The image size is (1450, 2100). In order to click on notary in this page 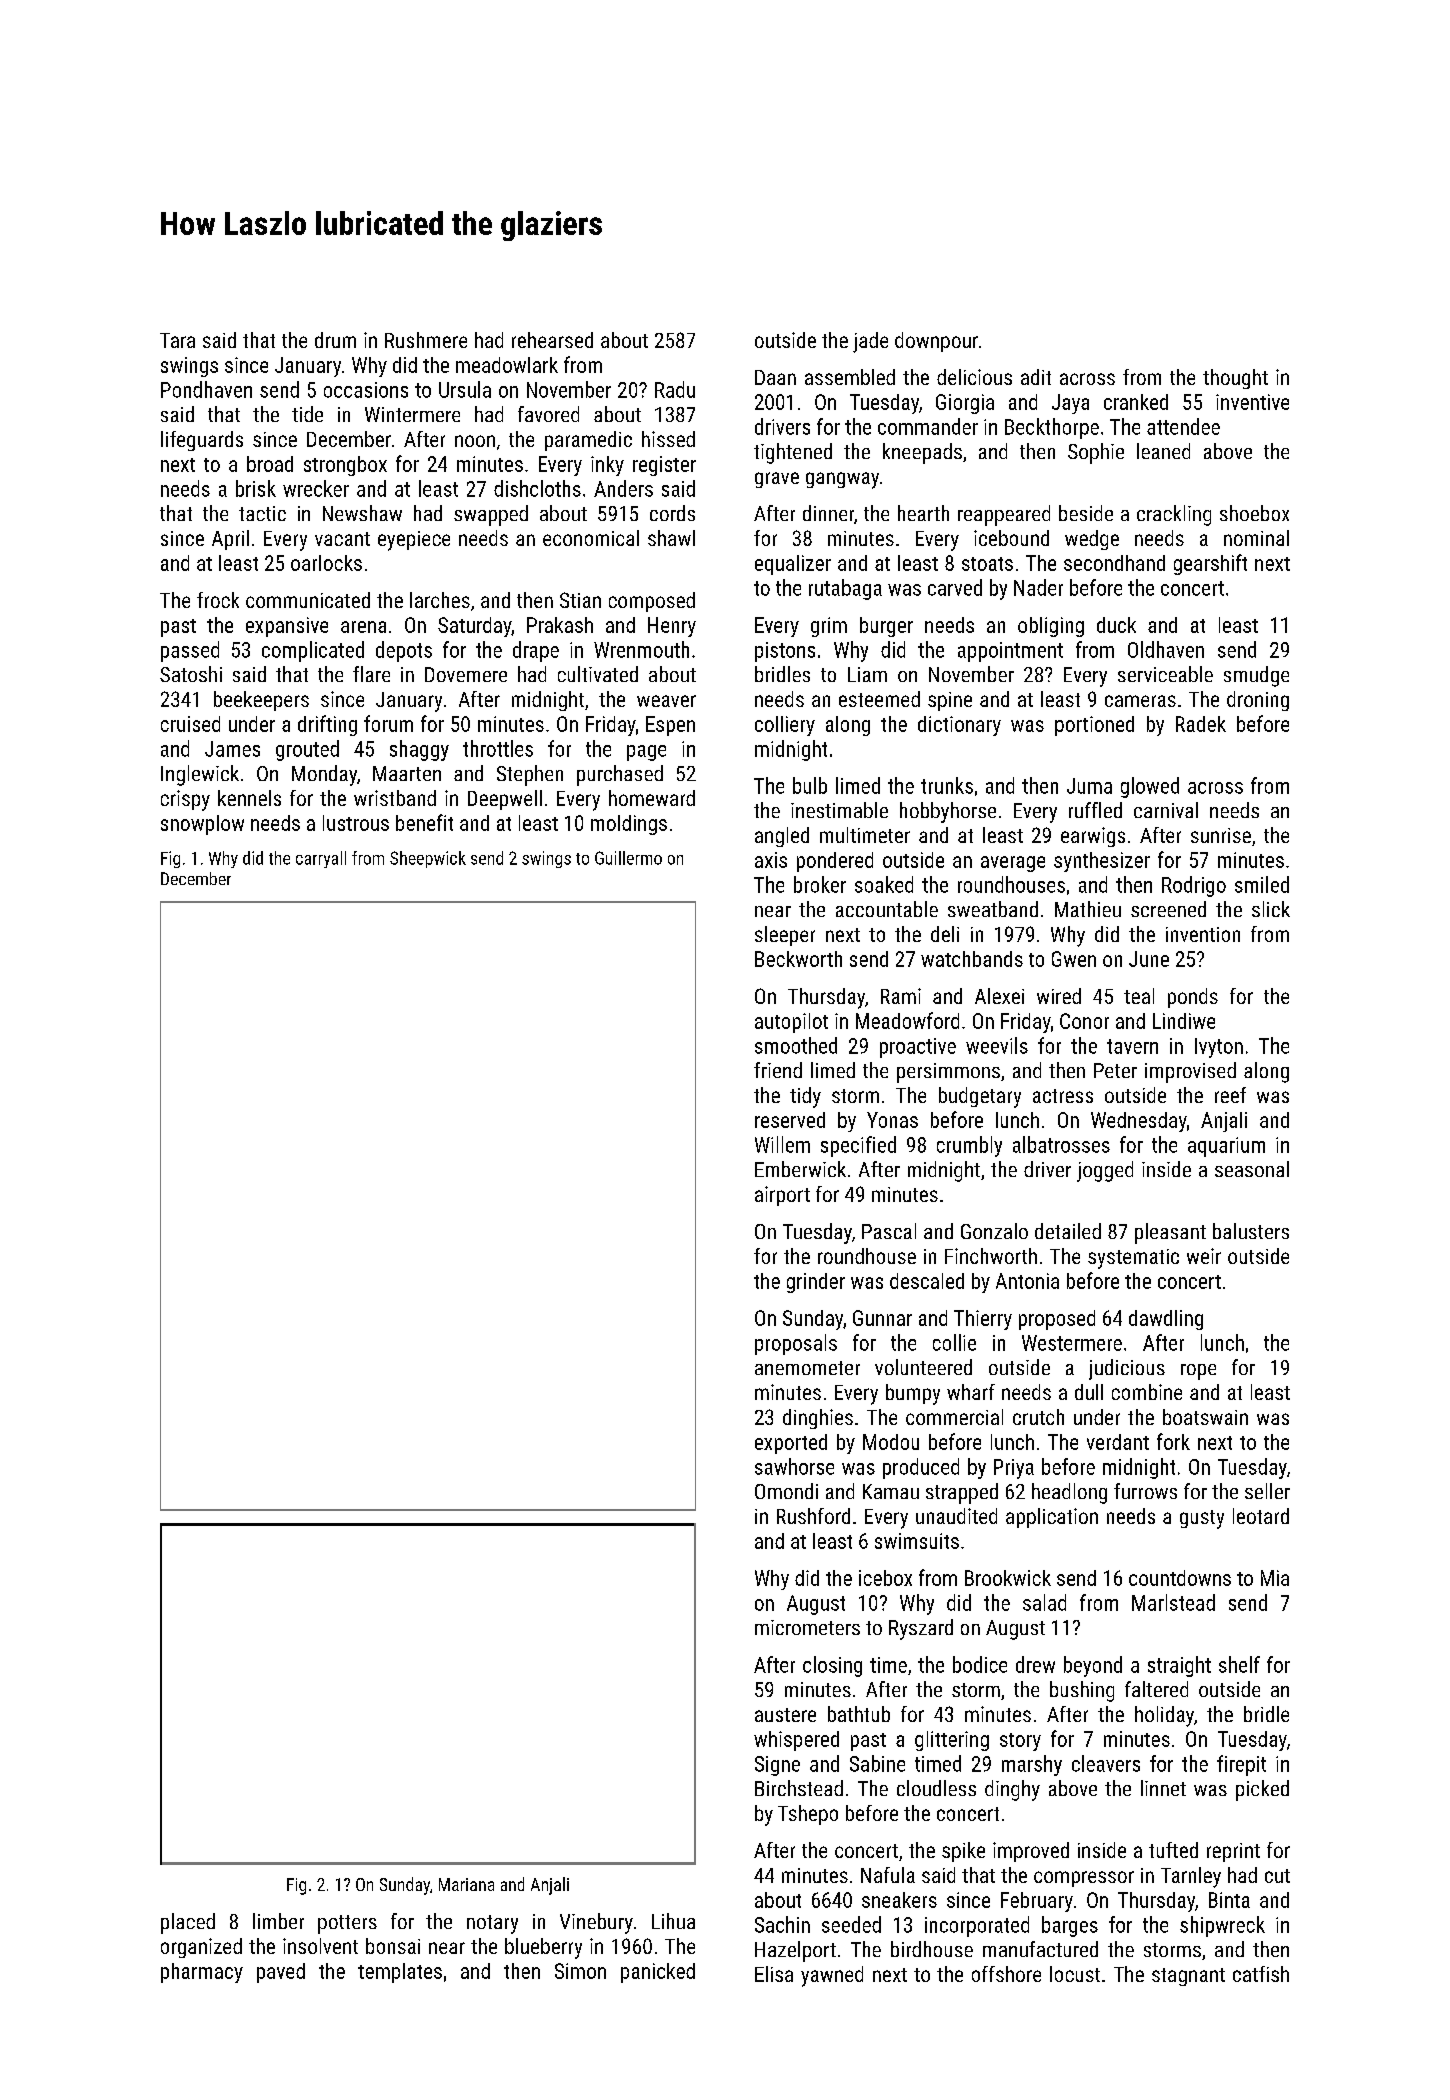, I will do `click(492, 1924)`.
